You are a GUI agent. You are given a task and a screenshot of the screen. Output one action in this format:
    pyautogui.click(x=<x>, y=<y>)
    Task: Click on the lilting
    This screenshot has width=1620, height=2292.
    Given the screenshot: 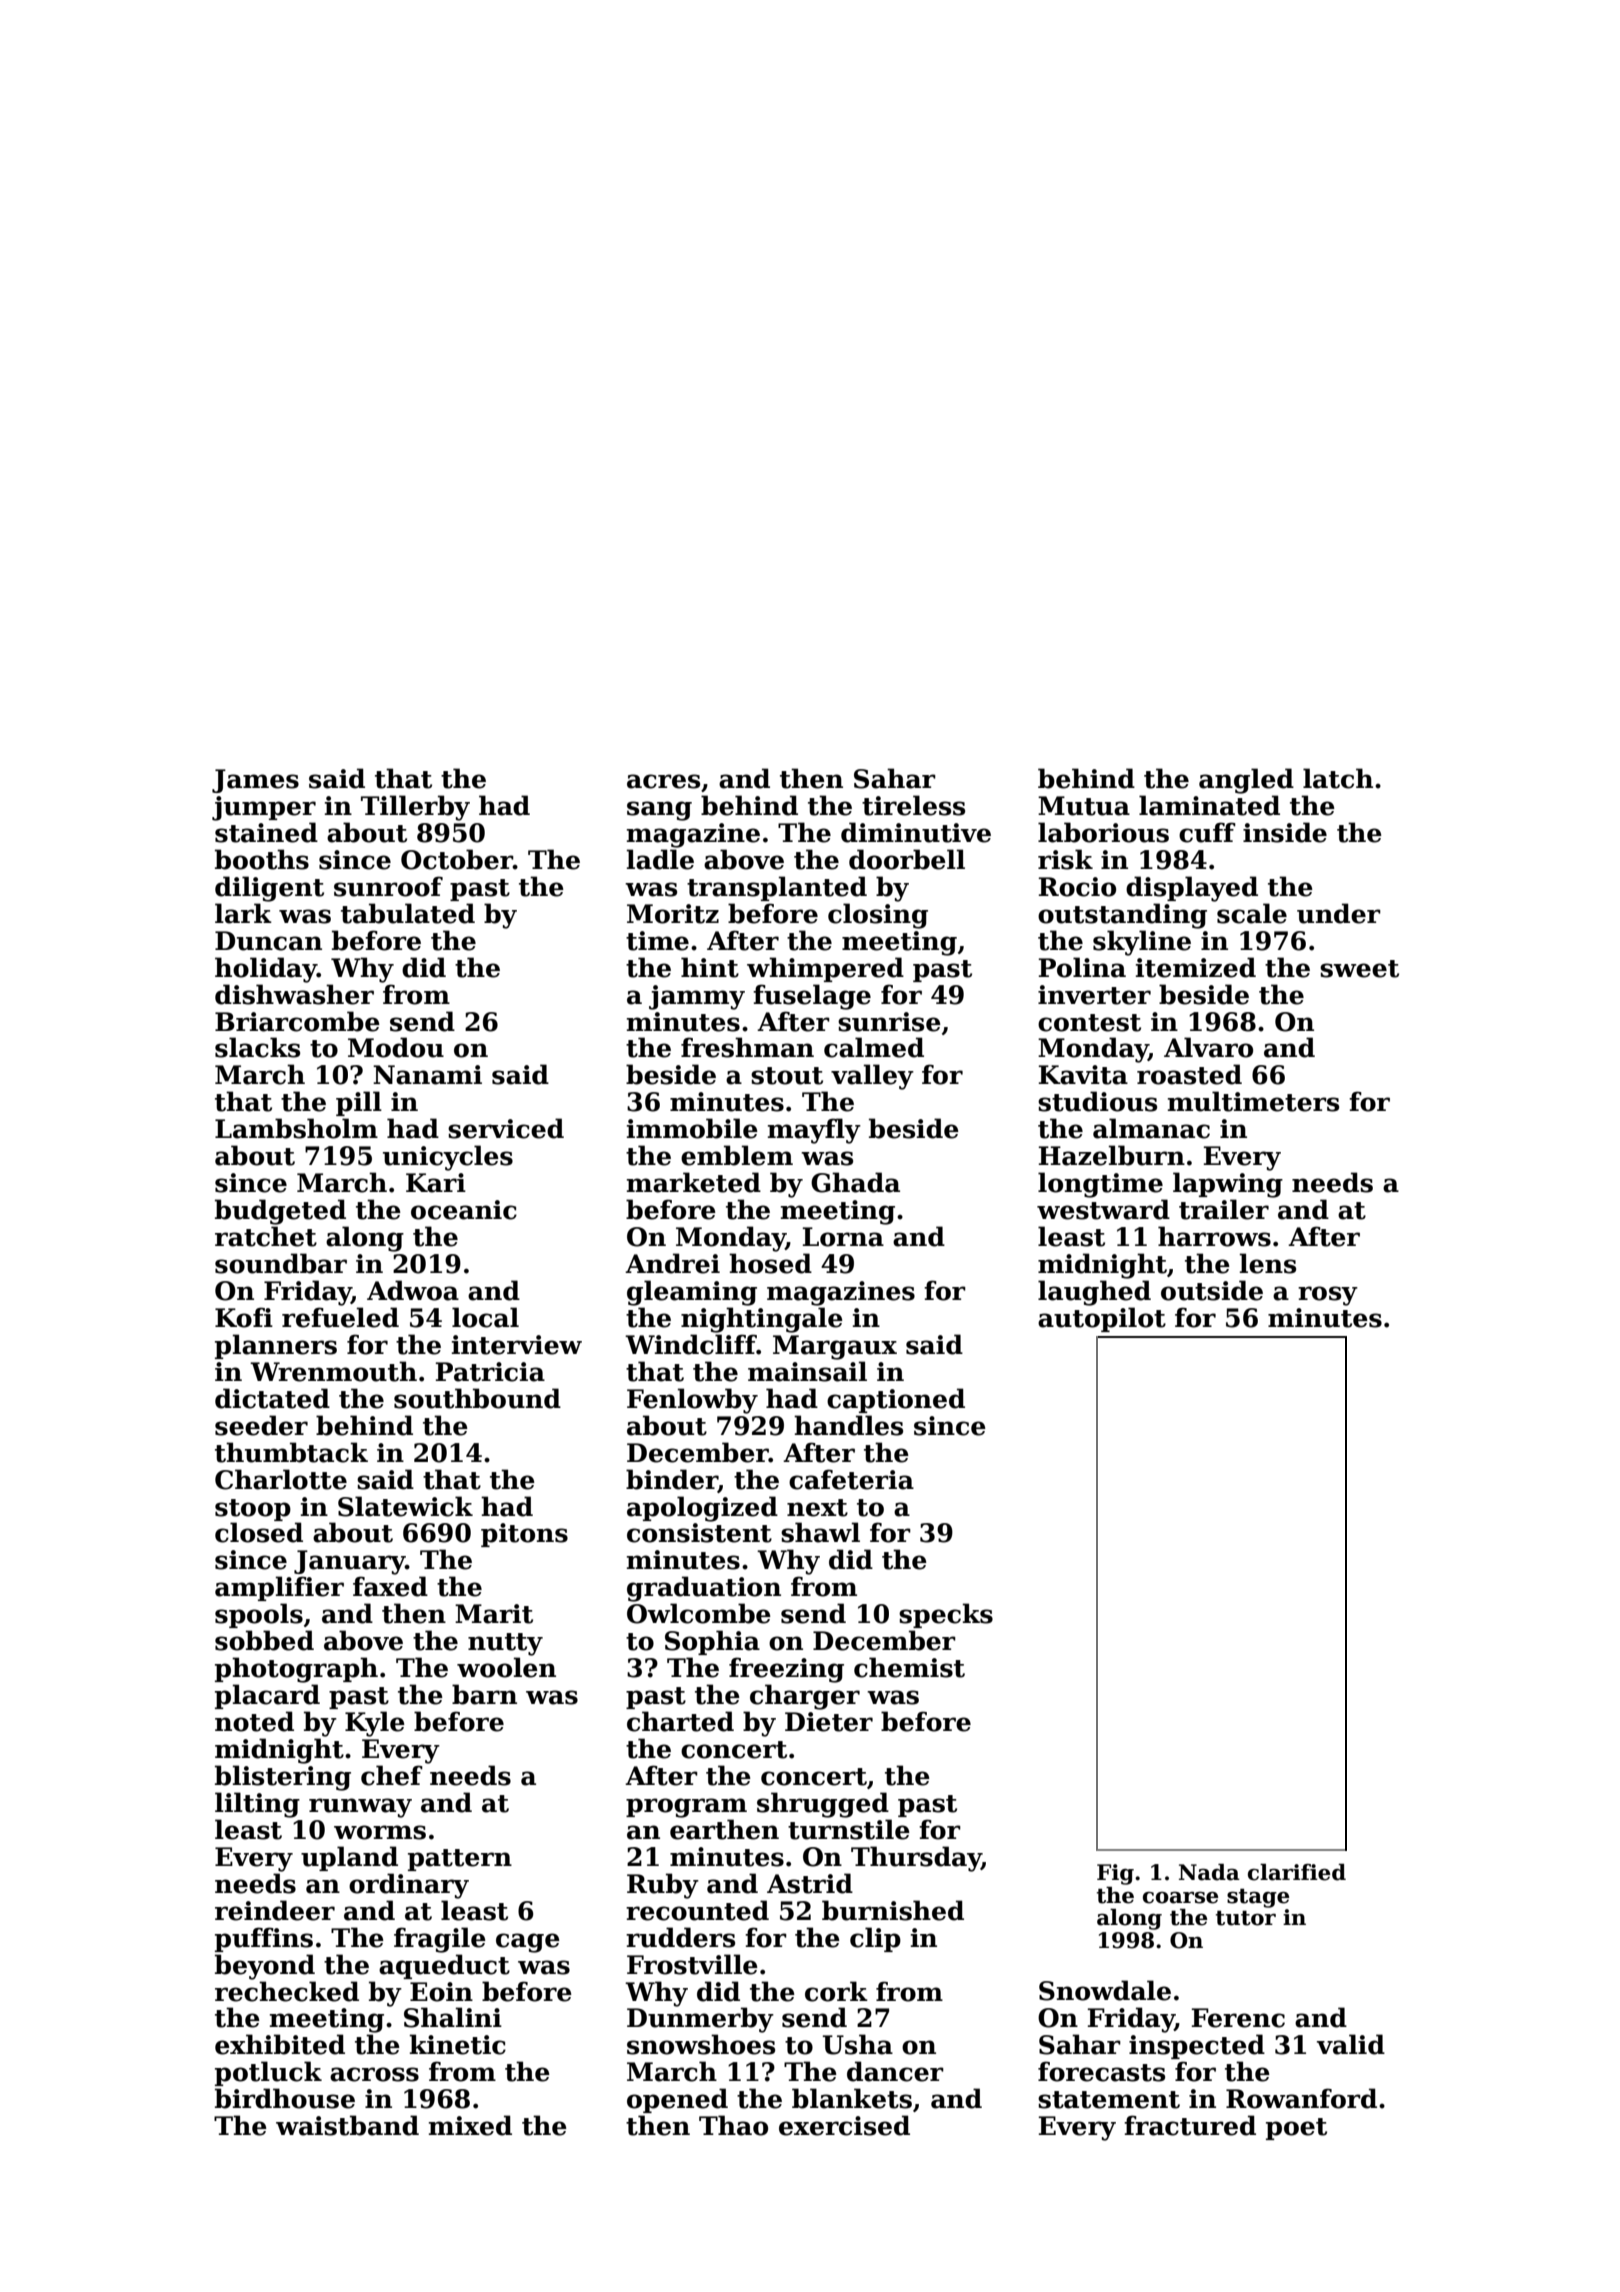 What is the action you would take?
    pyautogui.click(x=257, y=1805)
